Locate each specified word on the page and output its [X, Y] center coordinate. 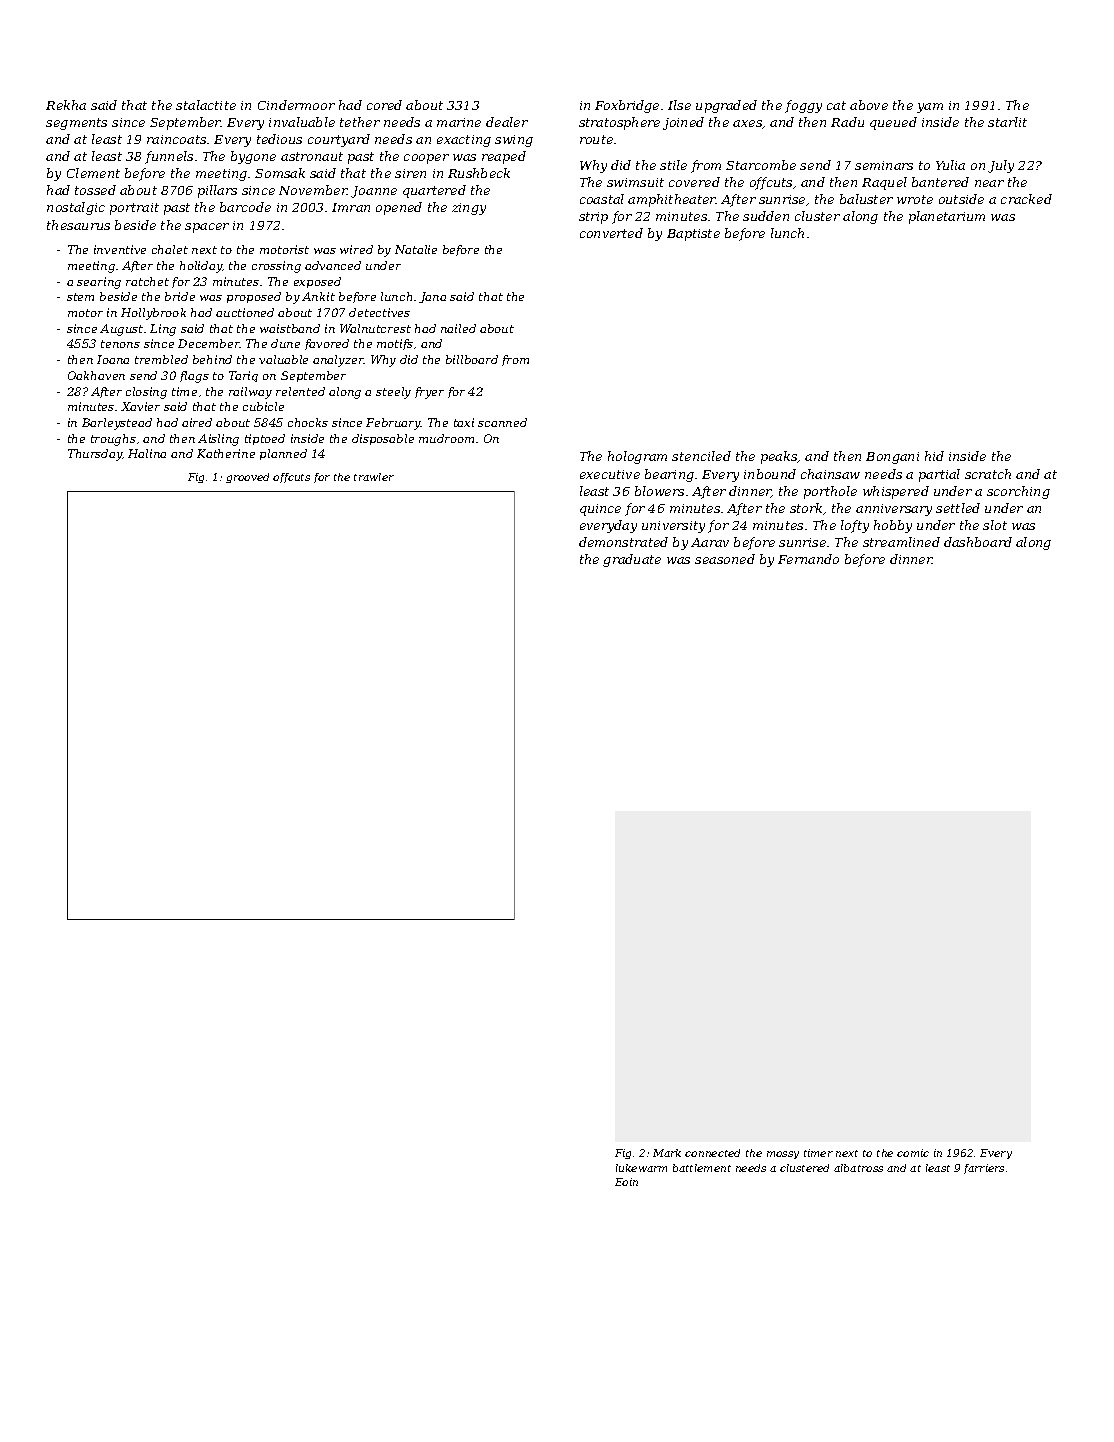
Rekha [66, 105]
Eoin [626, 1182]
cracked [1026, 199]
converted [611, 233]
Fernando [808, 559]
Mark [667, 1153]
